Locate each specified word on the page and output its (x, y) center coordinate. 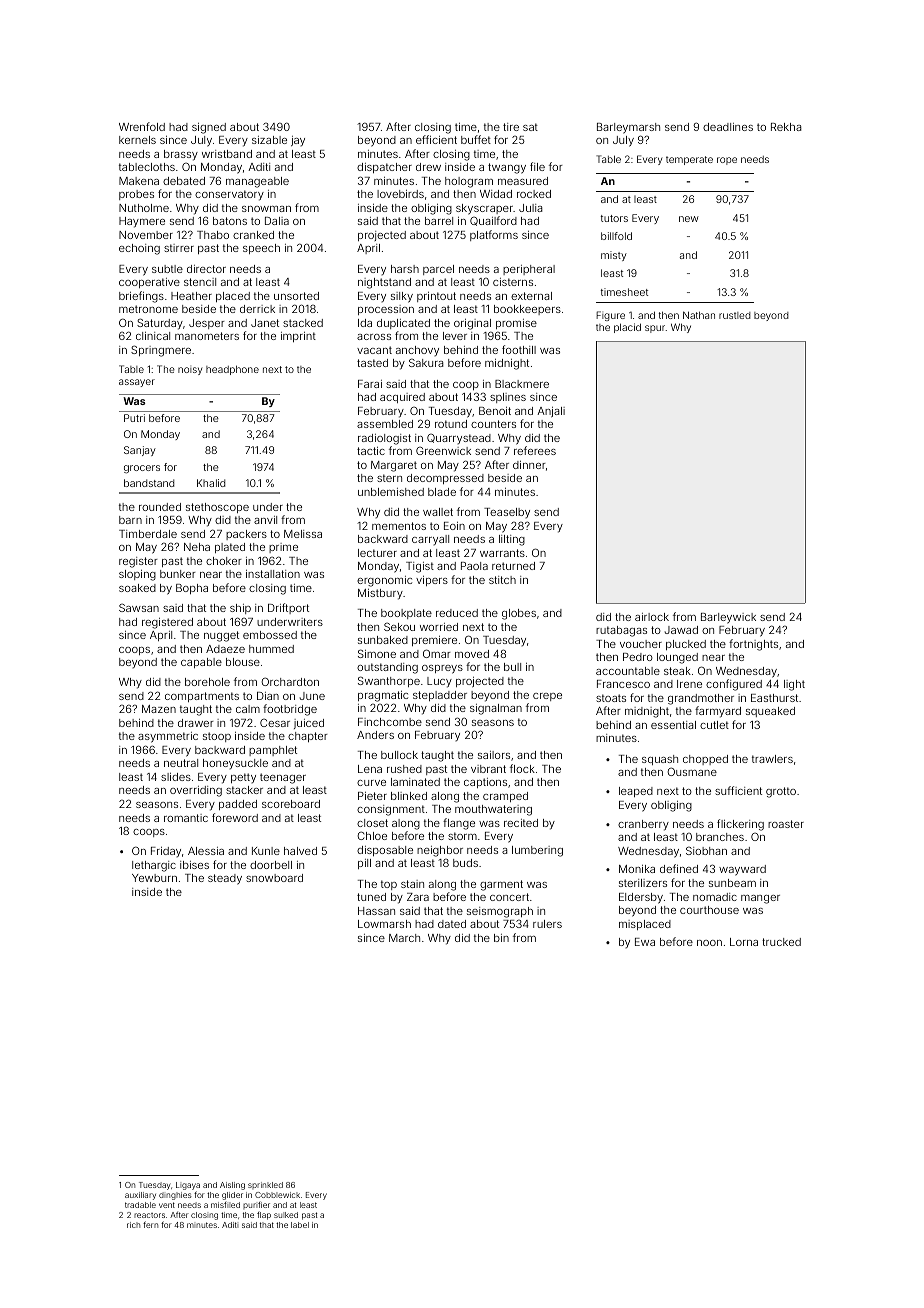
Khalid (211, 483)
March (404, 938)
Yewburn (154, 878)
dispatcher (384, 168)
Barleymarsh (628, 128)
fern (150, 1224)
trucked (781, 942)
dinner (529, 465)
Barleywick (728, 618)
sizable (269, 140)
